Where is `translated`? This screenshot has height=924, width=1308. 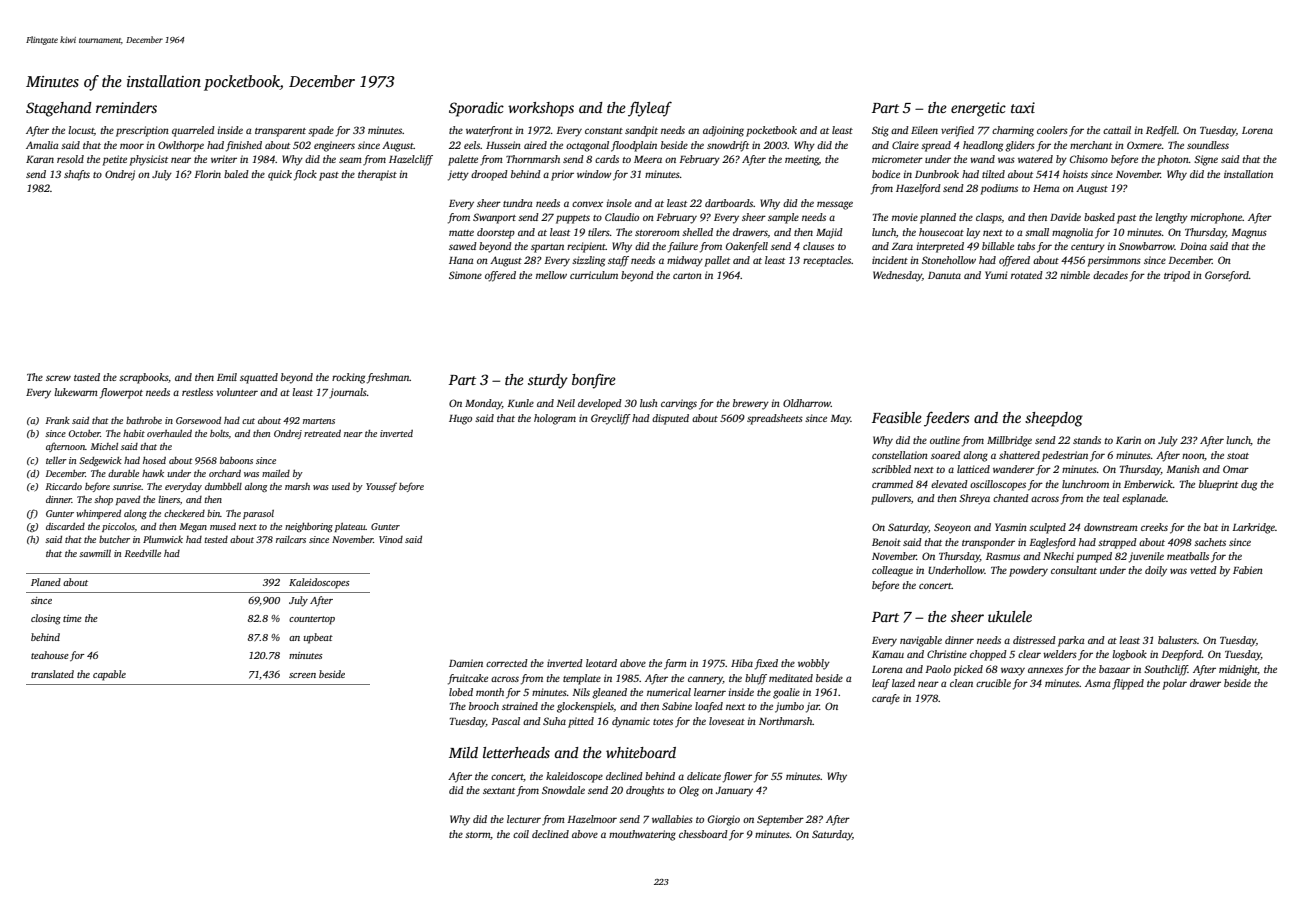 translated is located at coordinates (52, 674).
